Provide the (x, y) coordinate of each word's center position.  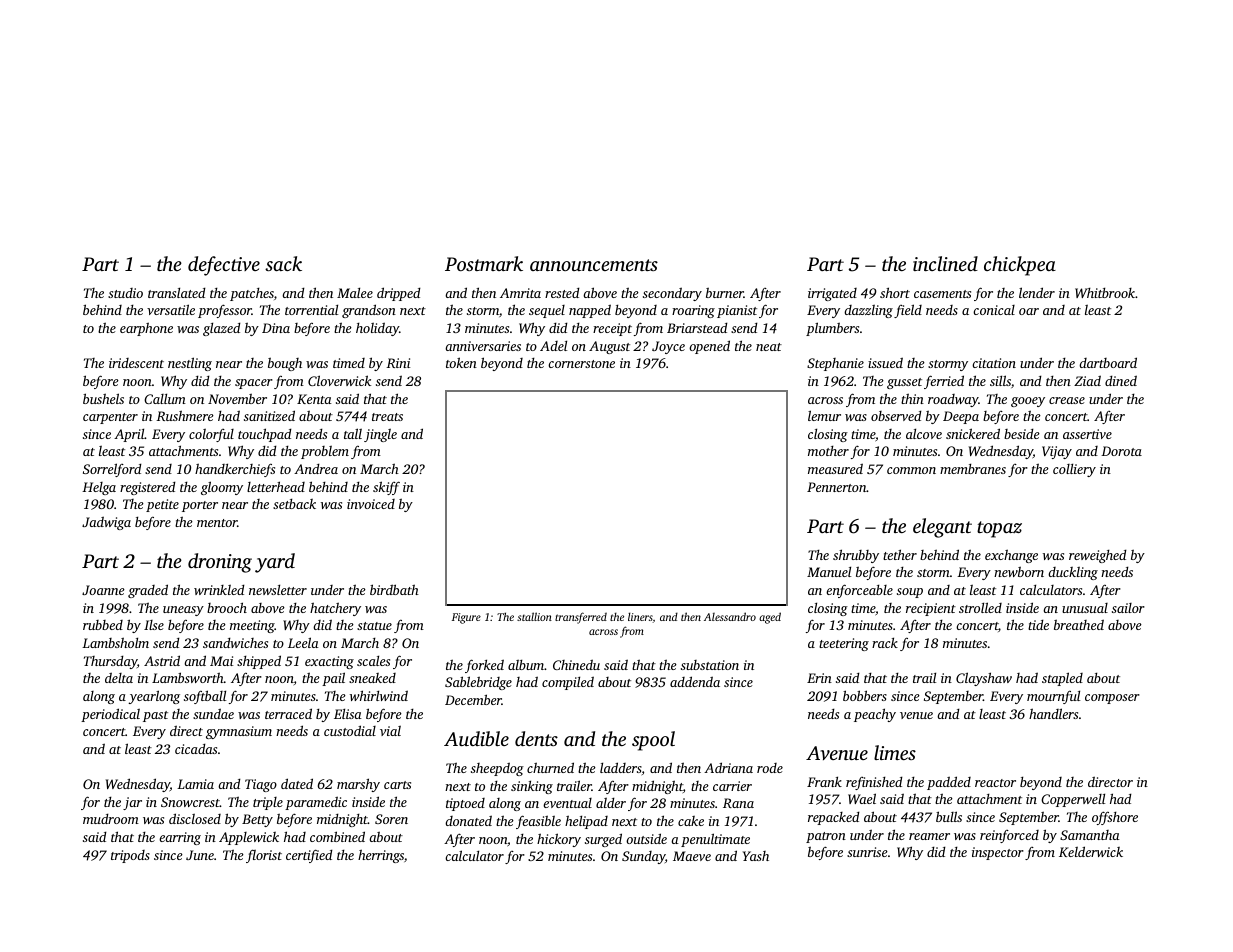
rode (770, 768)
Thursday (110, 662)
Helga (99, 488)
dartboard (1108, 362)
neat (769, 347)
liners (640, 617)
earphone (146, 329)
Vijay (1057, 452)
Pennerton (837, 487)
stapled (1062, 679)
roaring (693, 311)
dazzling (868, 311)
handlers (1053, 713)
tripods (130, 856)
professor (225, 311)
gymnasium (239, 732)
